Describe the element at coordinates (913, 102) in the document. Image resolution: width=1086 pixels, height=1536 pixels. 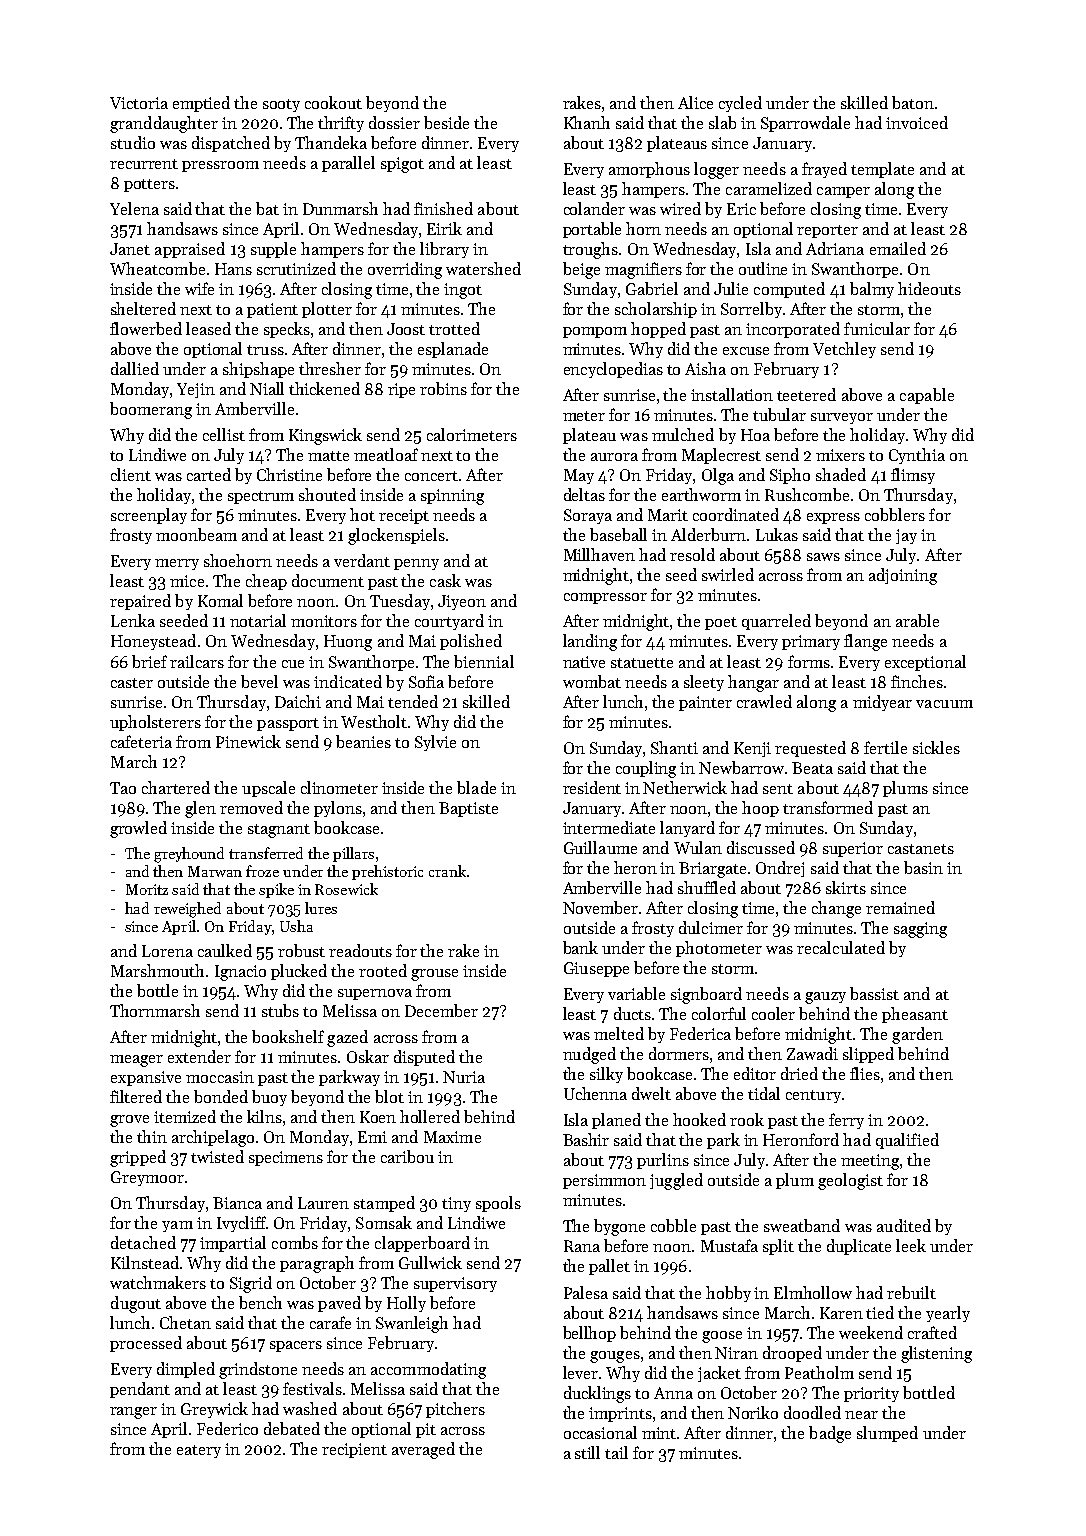
I see `baton` at that location.
